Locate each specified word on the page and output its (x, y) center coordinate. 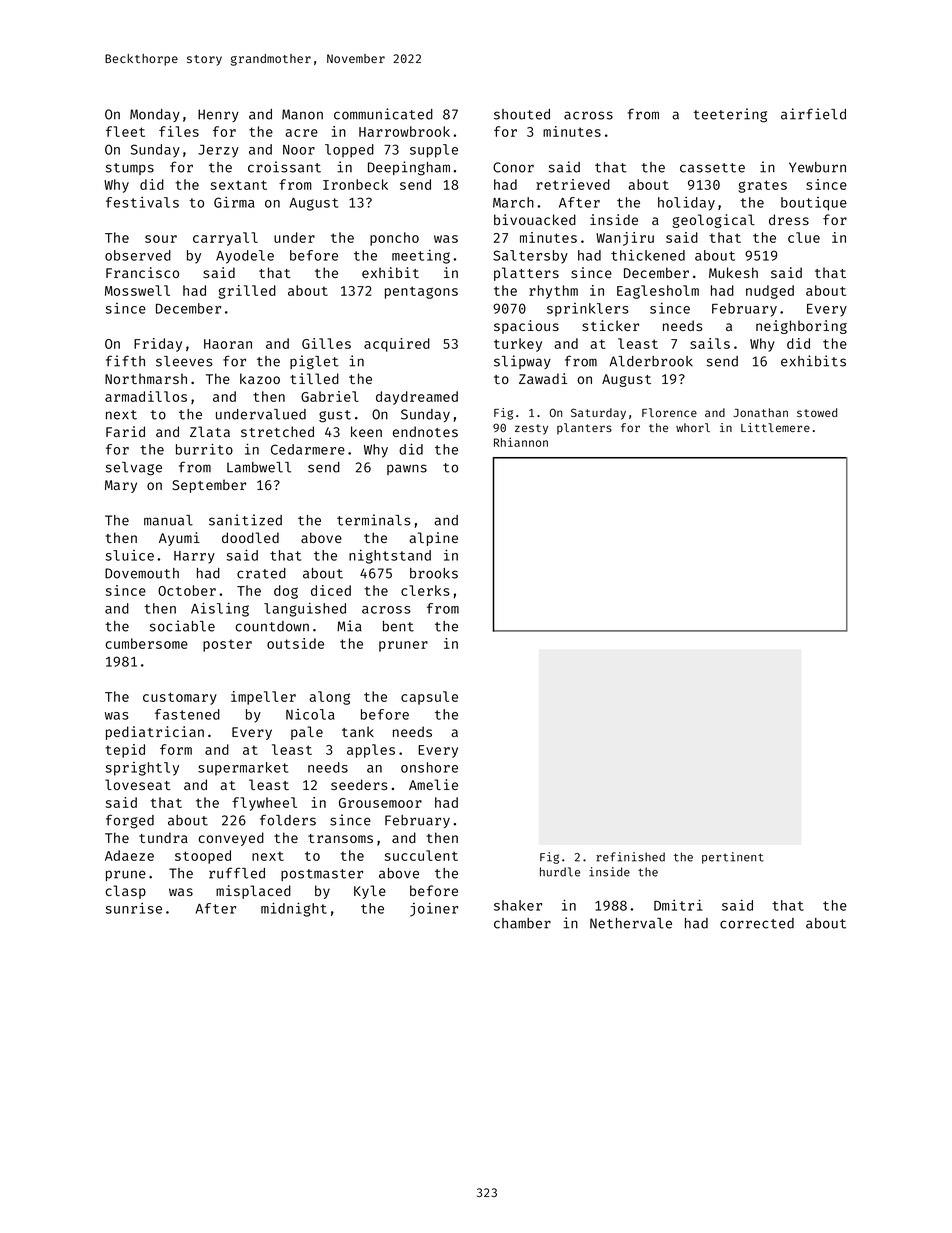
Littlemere (775, 427)
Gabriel (330, 396)
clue (804, 237)
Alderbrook (651, 361)
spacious (526, 327)
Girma (234, 202)
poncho (394, 239)
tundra (163, 837)
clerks (425, 590)
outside (295, 643)
